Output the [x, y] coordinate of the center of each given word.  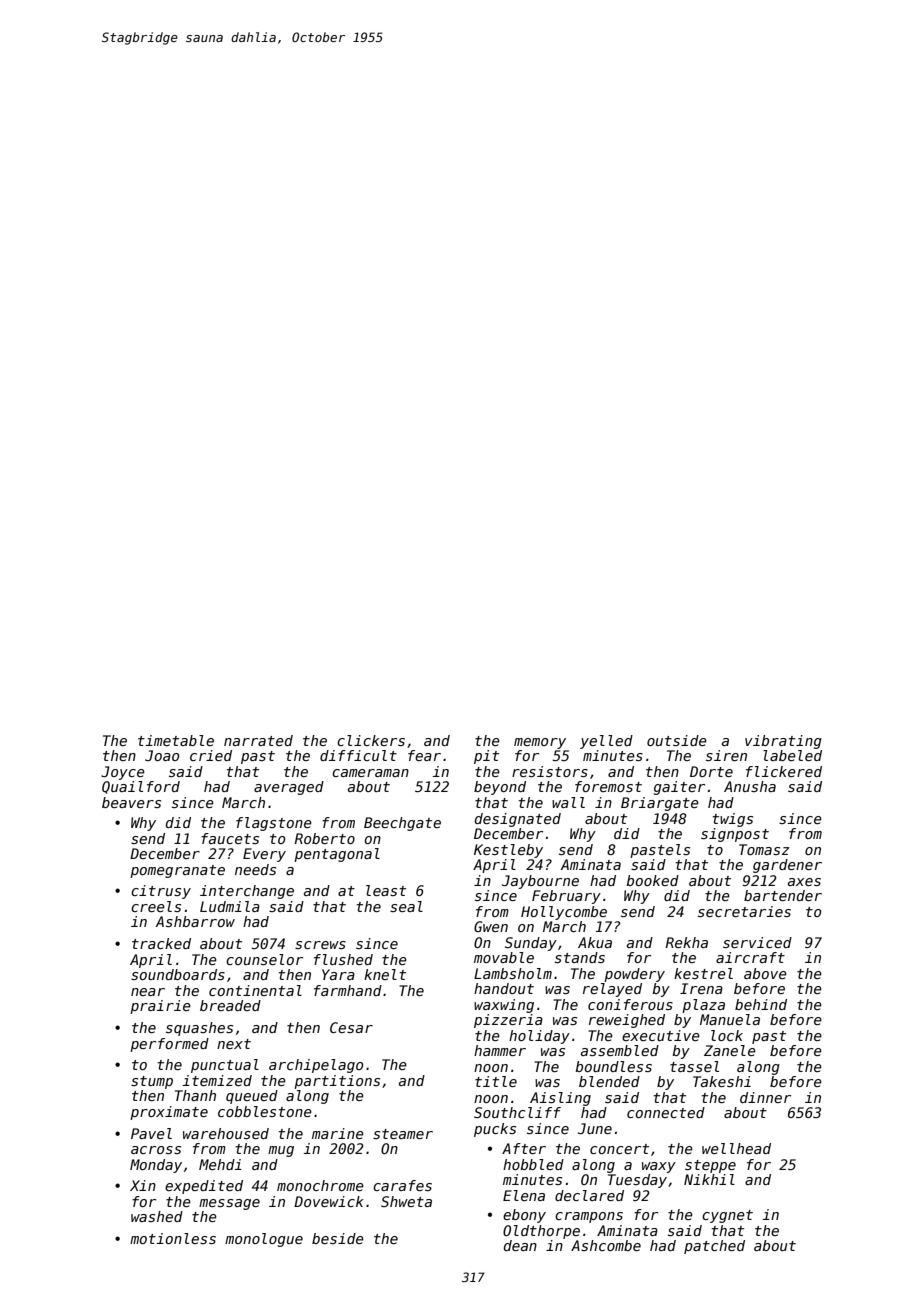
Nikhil [709, 1179]
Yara [338, 974]
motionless [173, 1238]
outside [677, 740]
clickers [371, 740]
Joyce [123, 773]
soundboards [178, 974]
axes [804, 882]
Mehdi [220, 1164]
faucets [230, 838]
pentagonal [337, 855]
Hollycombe [564, 913]
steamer [403, 1134]
